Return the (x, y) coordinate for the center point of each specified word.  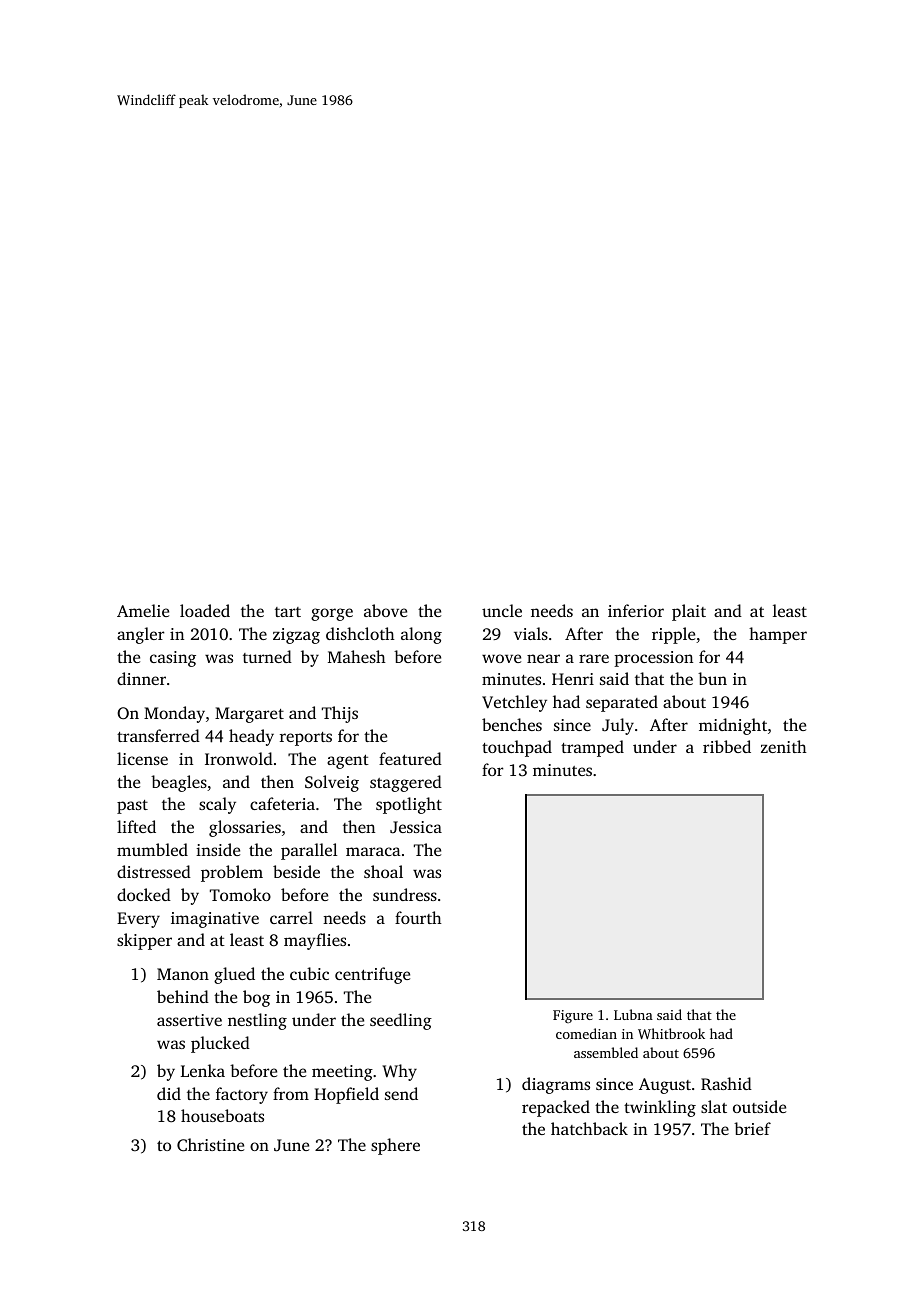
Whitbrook (671, 1033)
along (421, 635)
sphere (395, 1146)
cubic (309, 973)
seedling (401, 1021)
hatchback (589, 1128)
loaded (205, 610)
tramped (592, 748)
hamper (778, 635)
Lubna (633, 1014)
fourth (418, 917)
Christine (210, 1145)
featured (410, 758)
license (142, 758)
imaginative (215, 920)
